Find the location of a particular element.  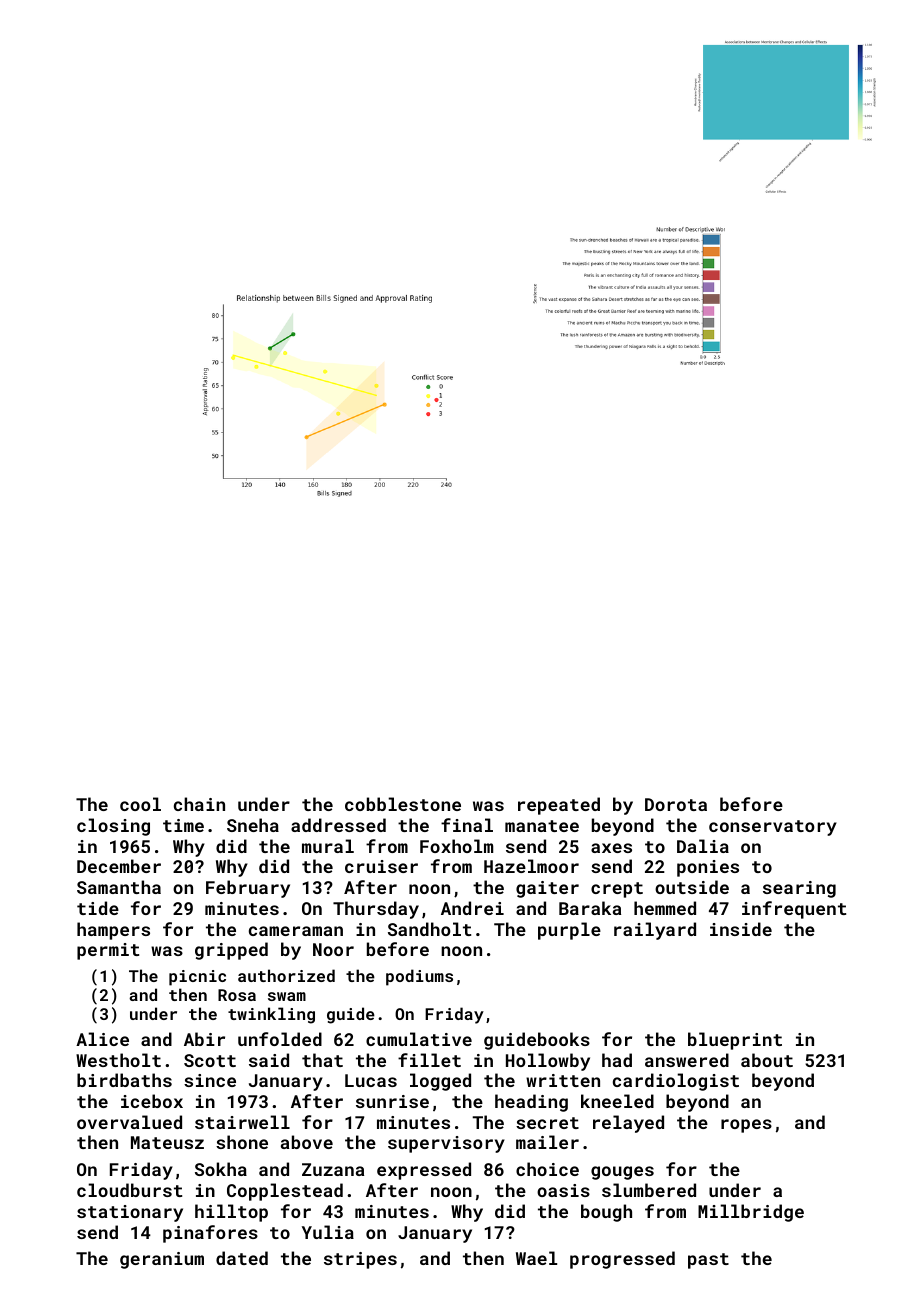

geranium is located at coordinates (162, 1260).
